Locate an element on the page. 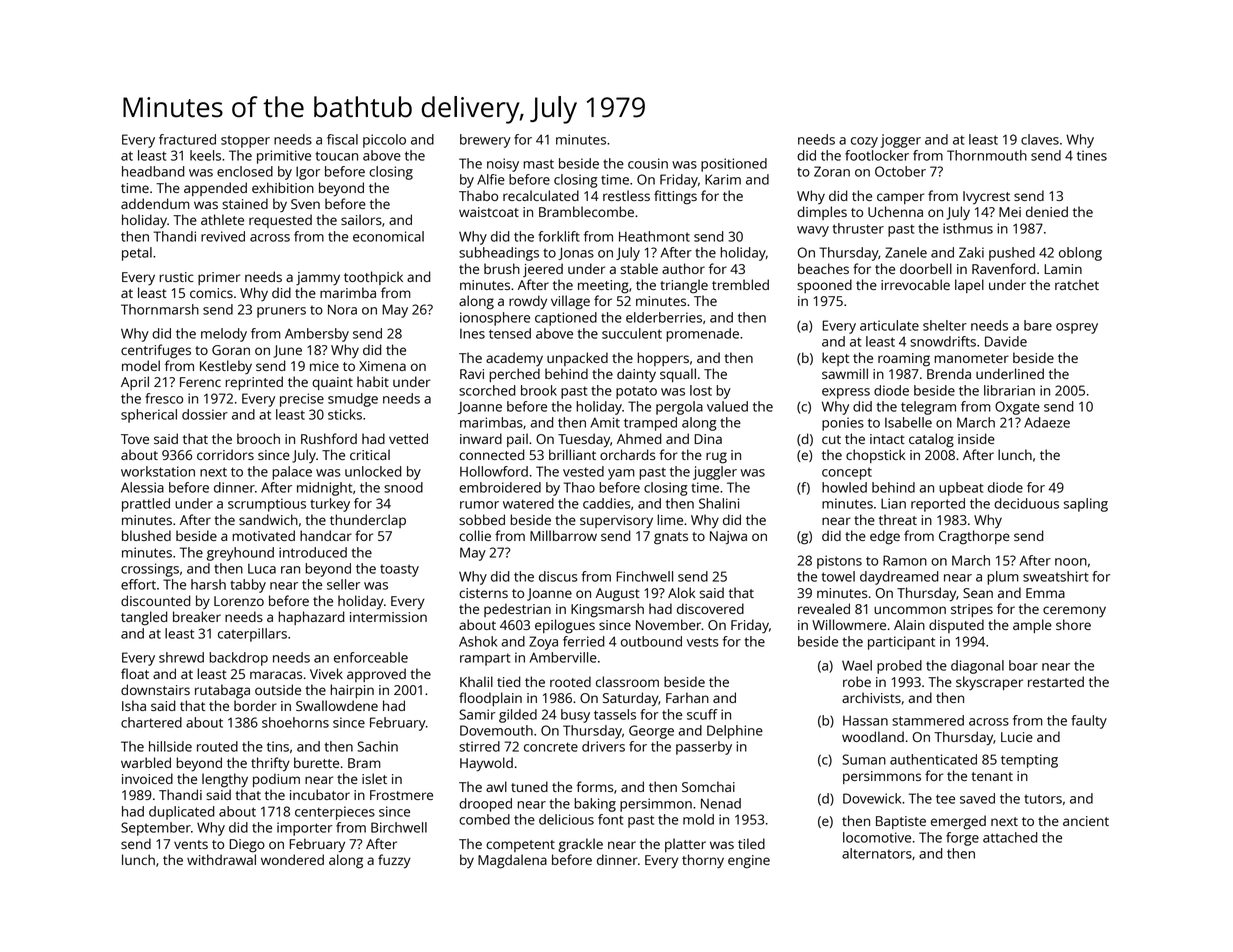 The height and width of the document is (952, 1233). brewery is located at coordinates (485, 141).
